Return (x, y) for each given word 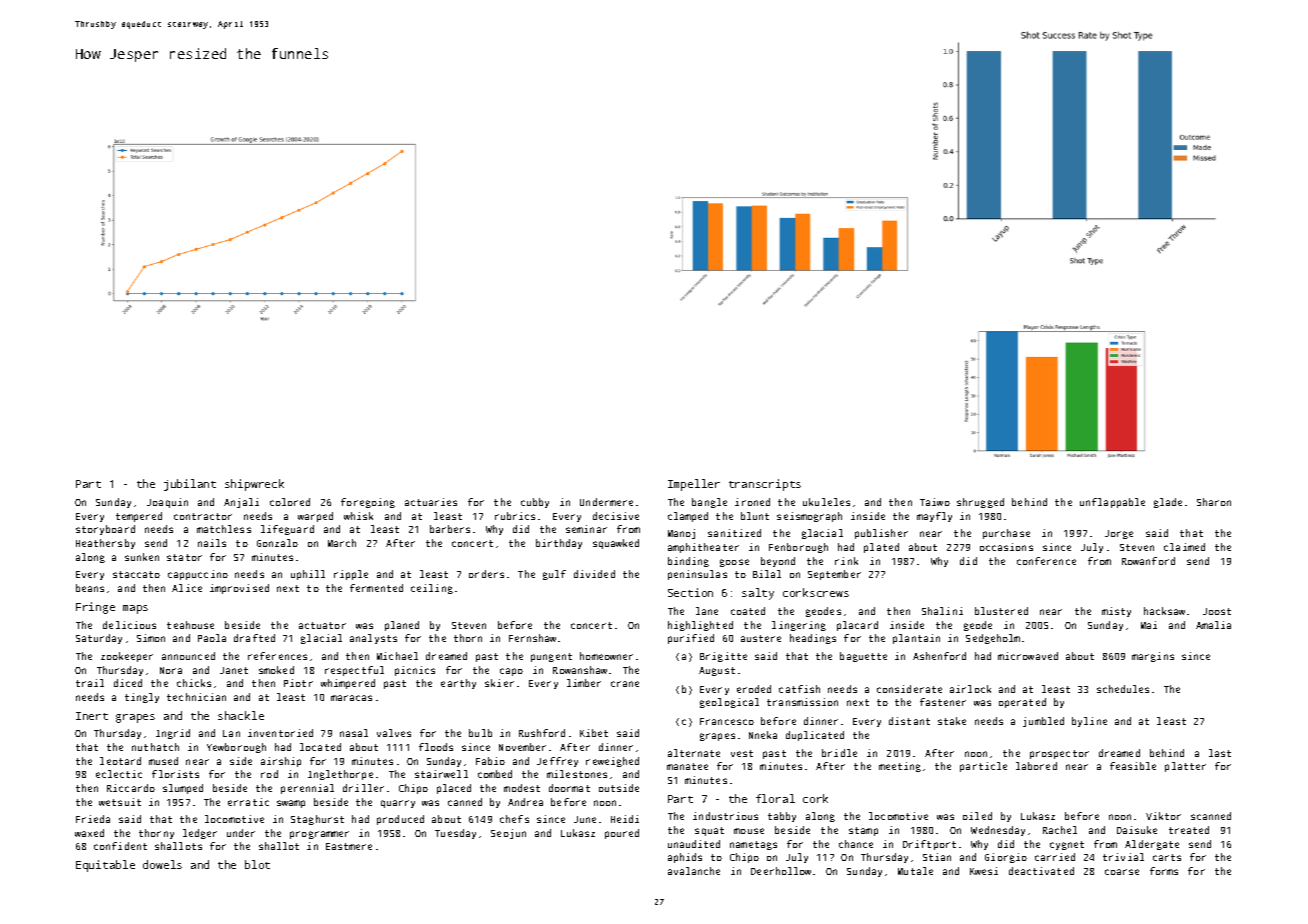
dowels (162, 864)
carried (1055, 857)
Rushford (542, 733)
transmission (802, 702)
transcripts (765, 485)
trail (90, 683)
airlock (970, 689)
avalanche (694, 871)
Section (690, 592)
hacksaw (1164, 611)
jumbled (1043, 722)
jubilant (190, 485)
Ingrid (173, 734)
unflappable (1112, 503)
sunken (142, 557)
